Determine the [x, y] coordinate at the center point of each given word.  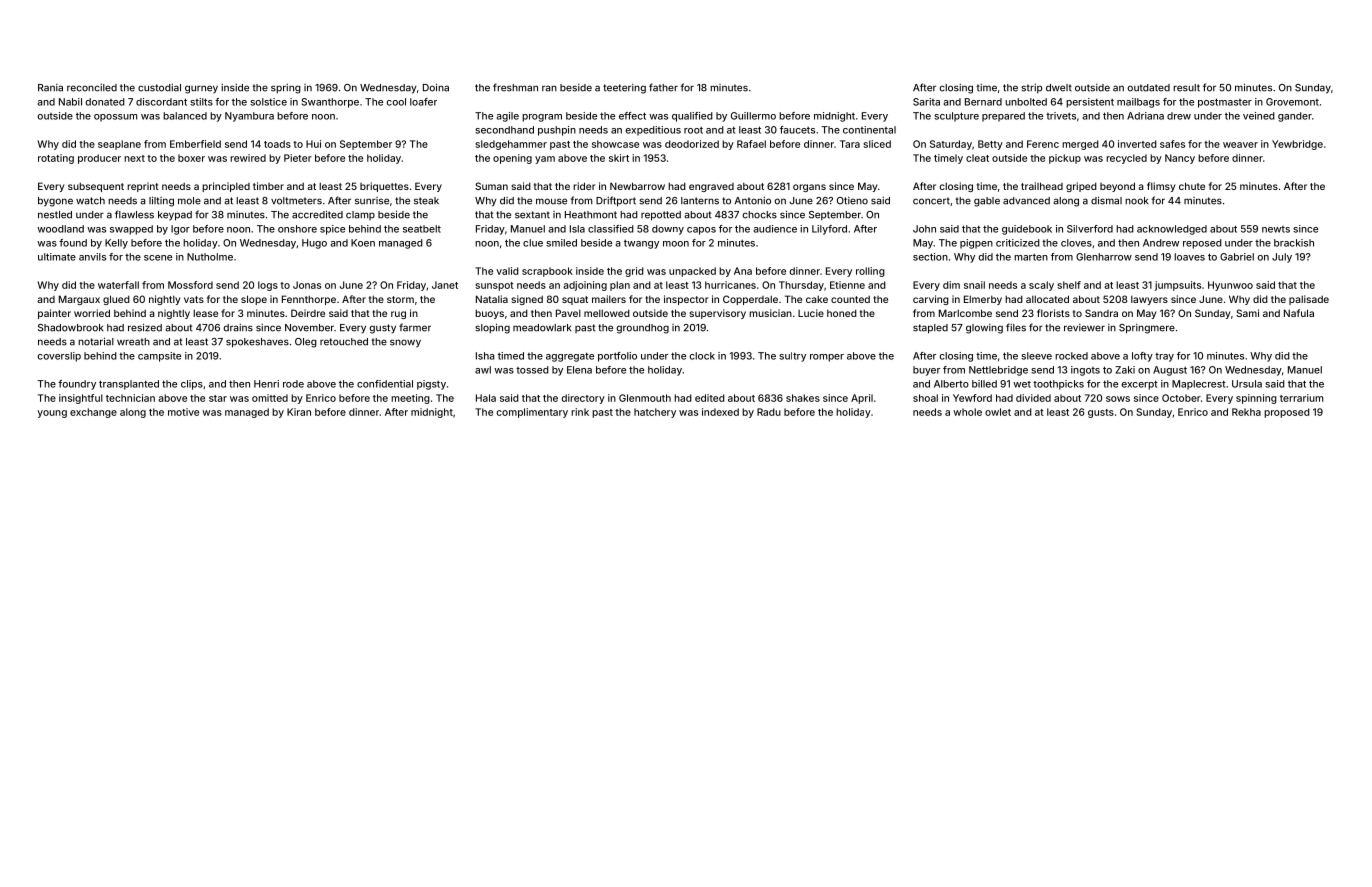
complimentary [532, 413]
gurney [201, 89]
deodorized [692, 144]
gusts [1101, 413]
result [1186, 88]
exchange [93, 413]
